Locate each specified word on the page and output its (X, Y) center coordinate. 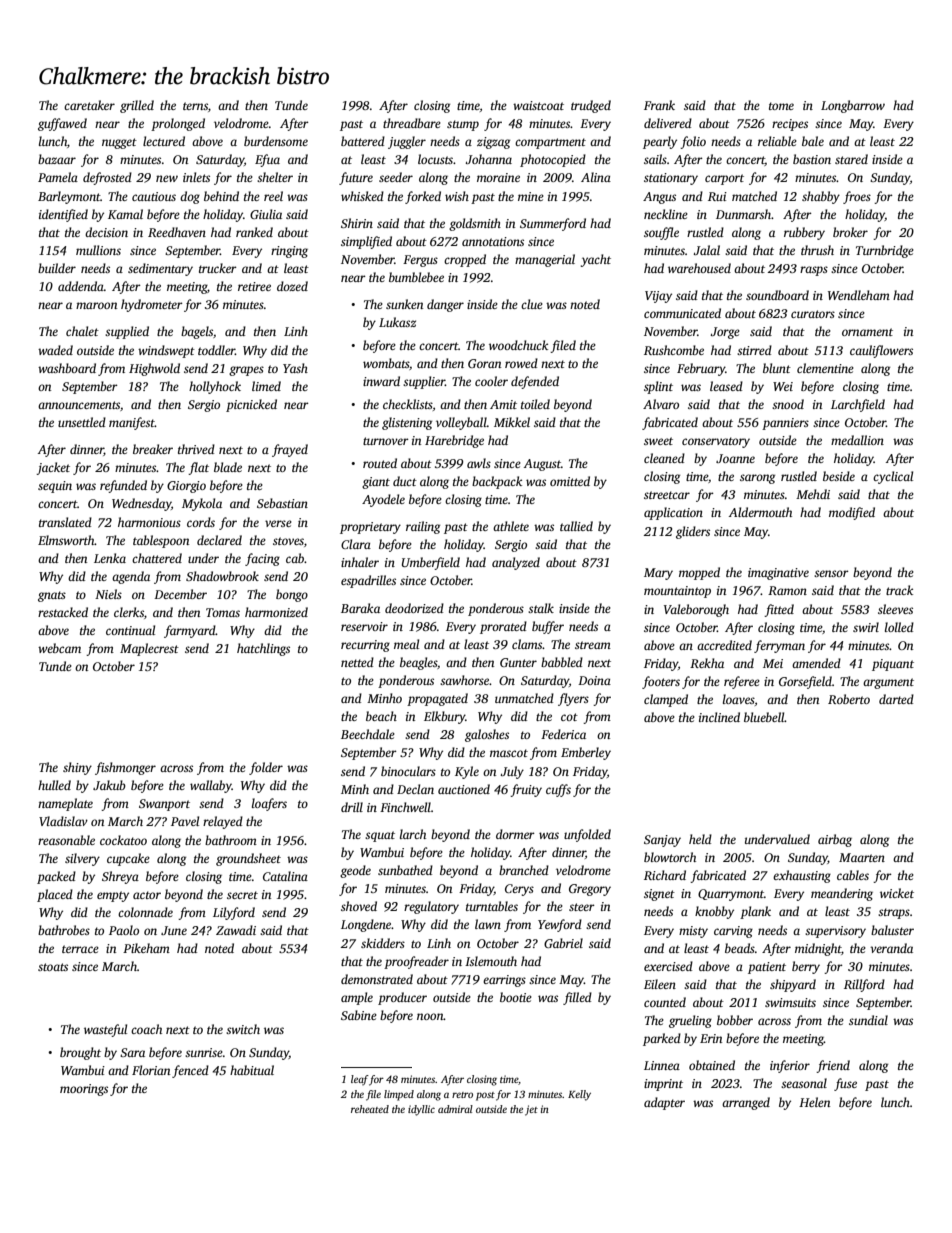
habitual (252, 1070)
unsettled (82, 422)
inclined (719, 717)
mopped (699, 573)
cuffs (558, 790)
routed (380, 463)
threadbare (412, 123)
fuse (845, 1084)
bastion (812, 159)
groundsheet (248, 859)
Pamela (58, 177)
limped (399, 1095)
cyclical (893, 477)
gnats (52, 596)
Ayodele (383, 500)
